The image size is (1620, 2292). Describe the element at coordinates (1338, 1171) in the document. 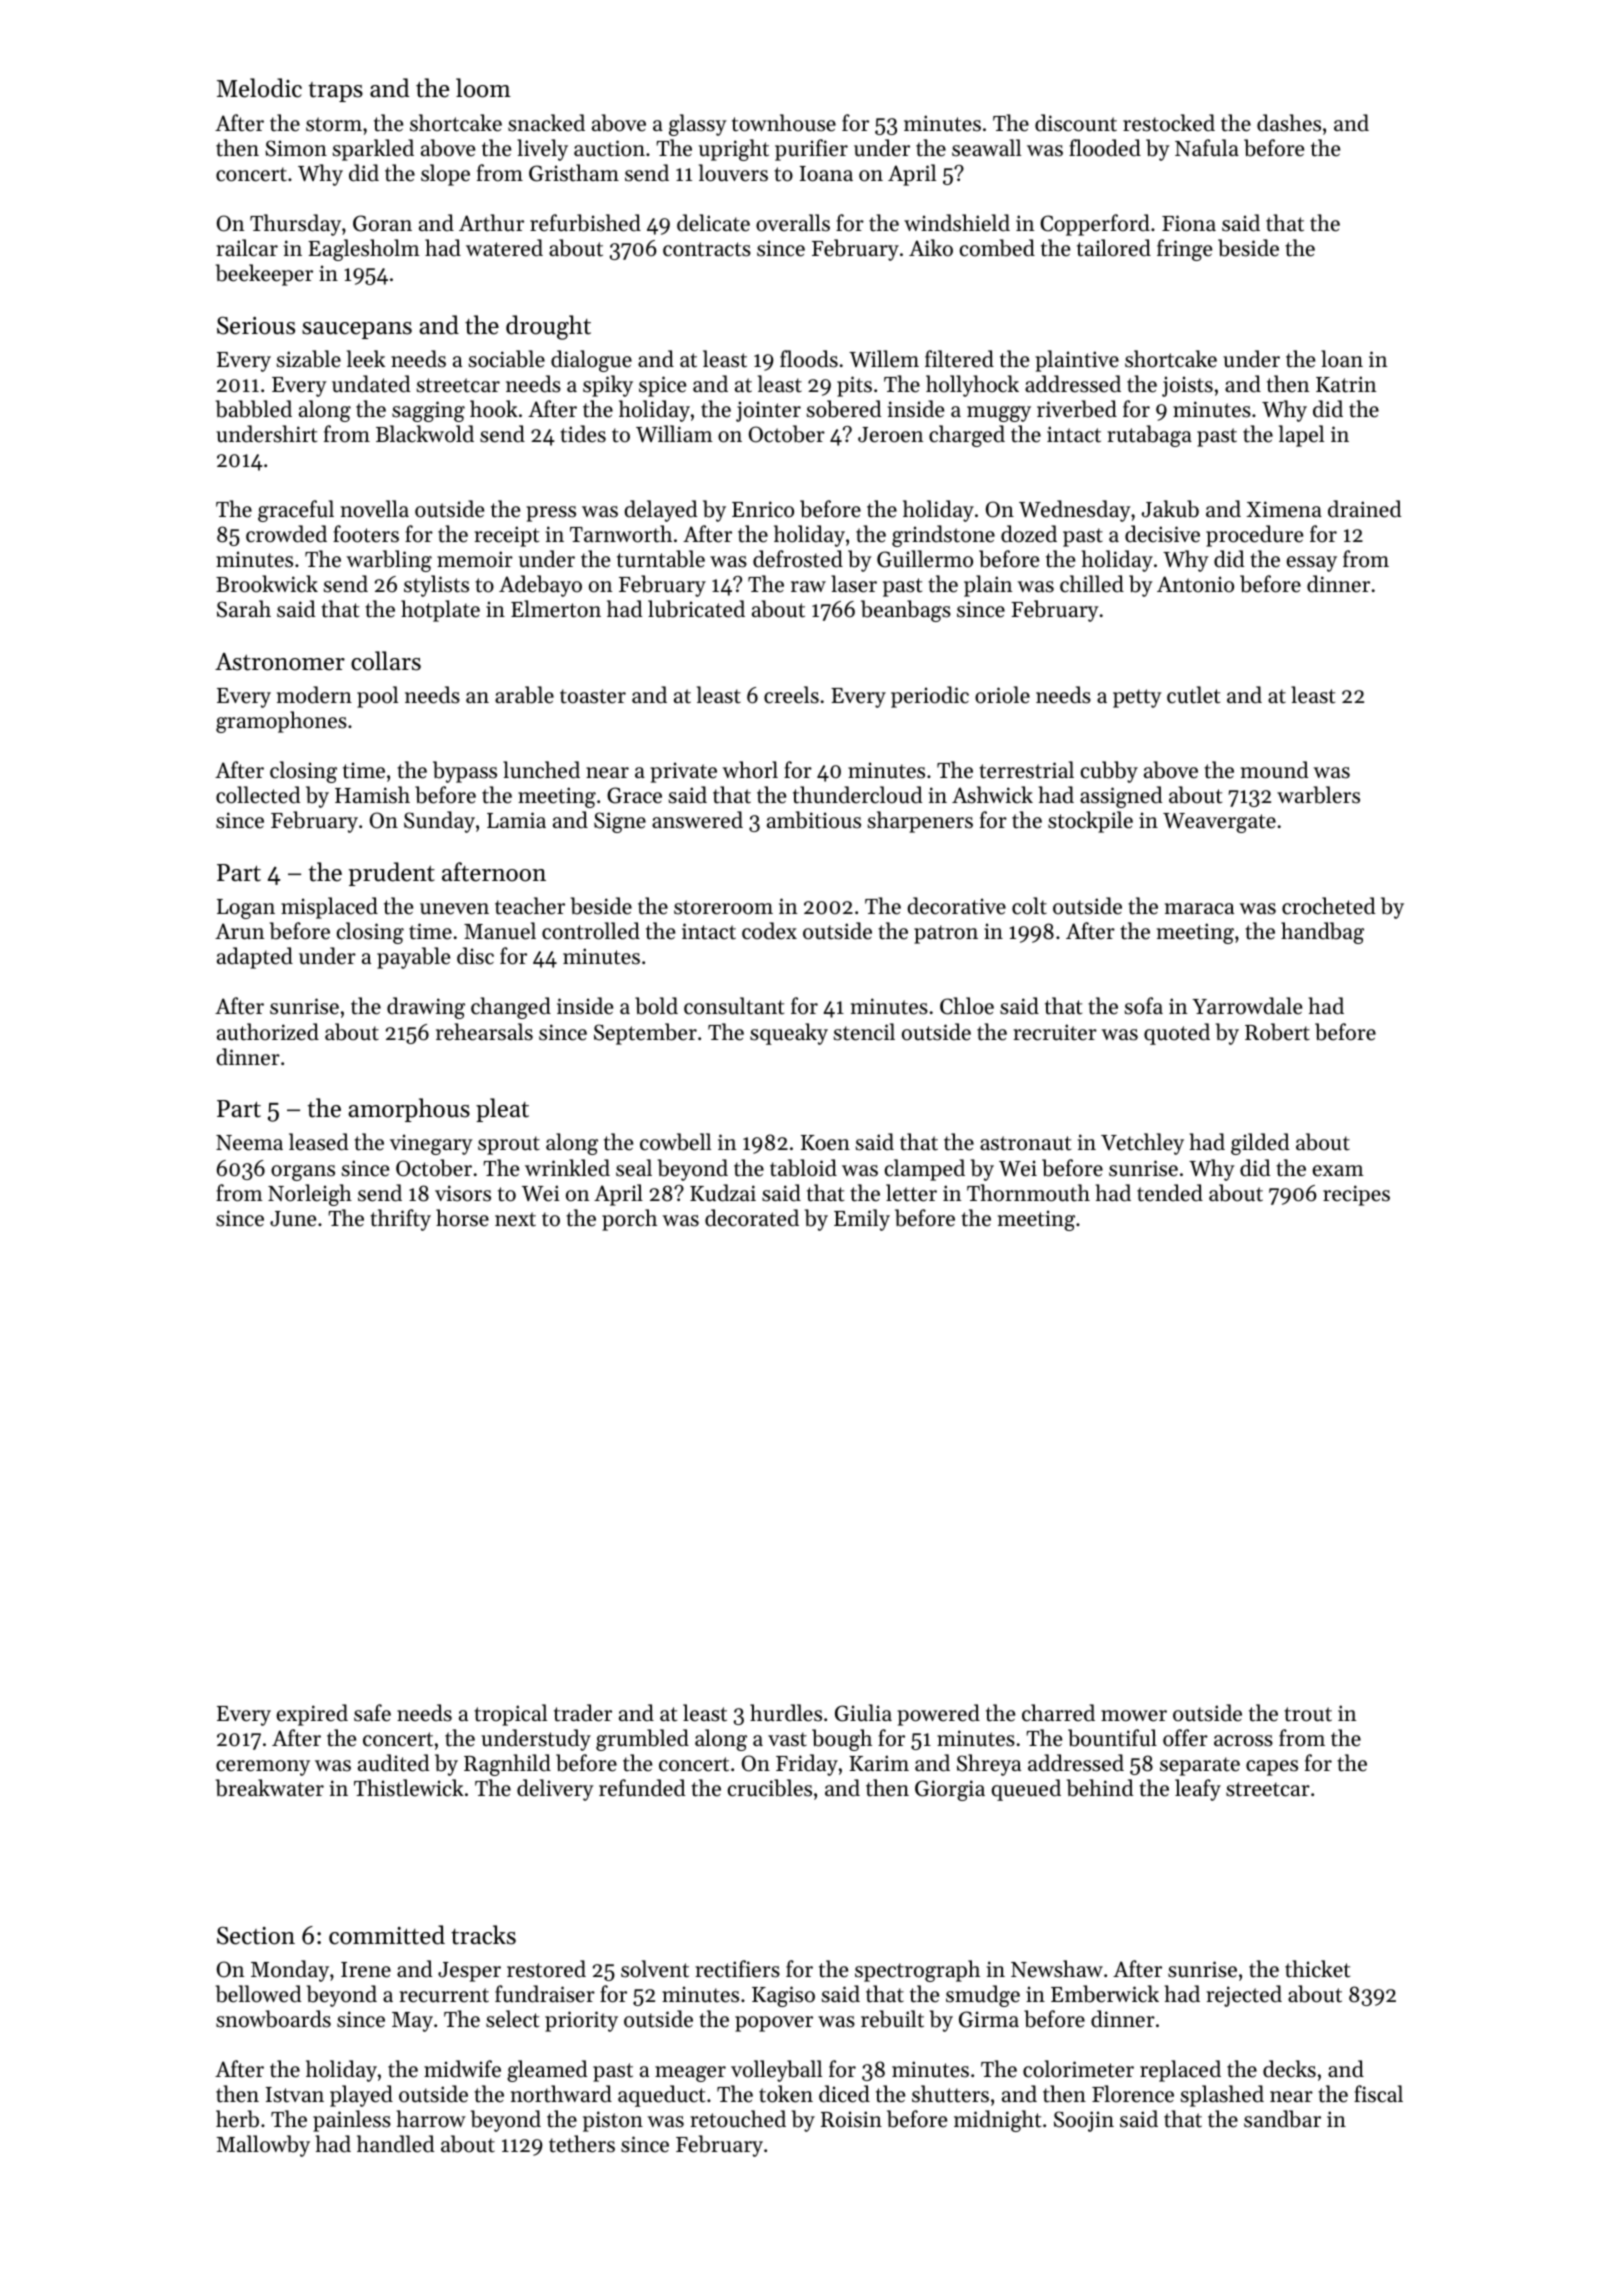

I see `exam` at that location.
